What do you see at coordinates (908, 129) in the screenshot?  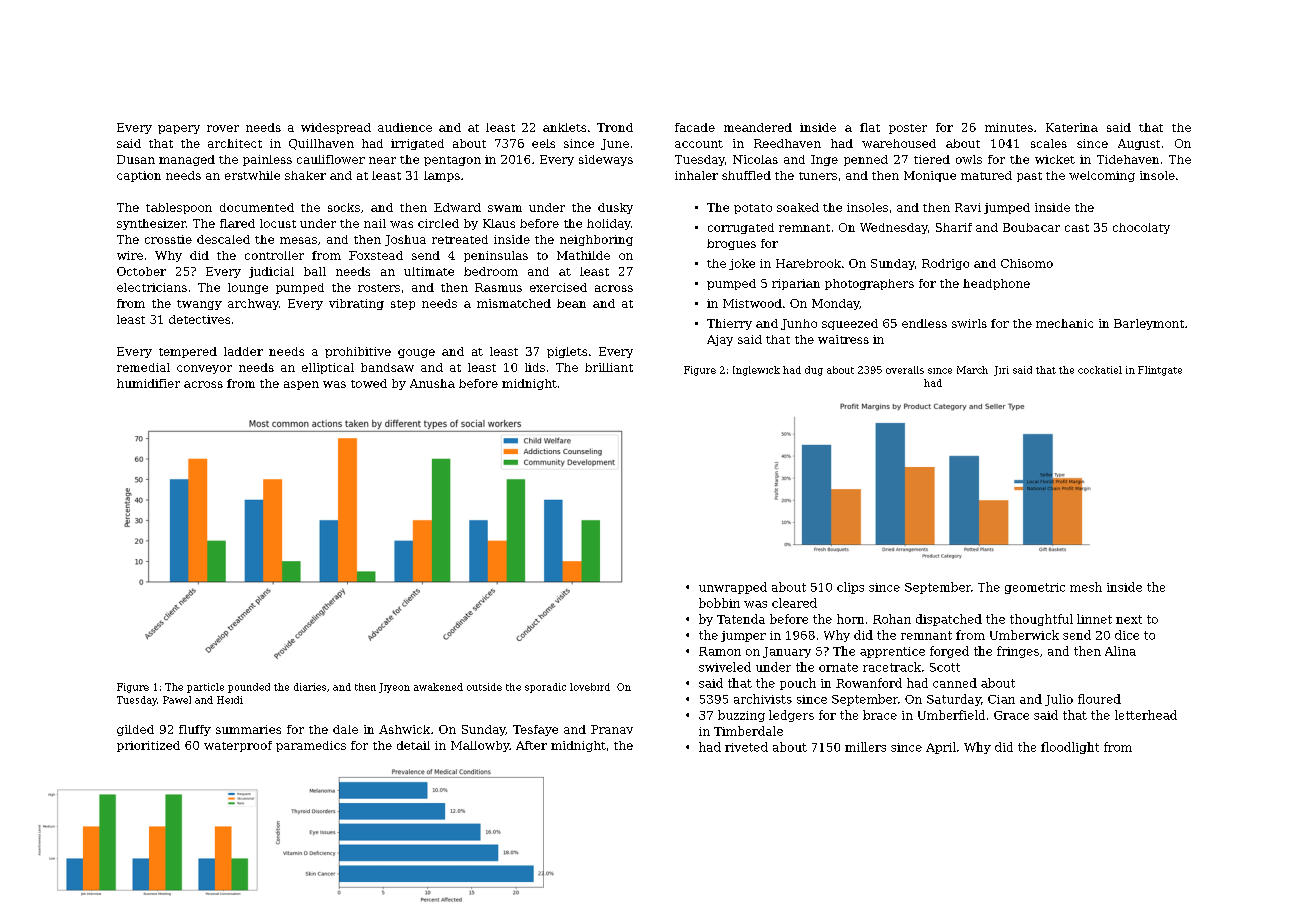 I see `poster` at bounding box center [908, 129].
